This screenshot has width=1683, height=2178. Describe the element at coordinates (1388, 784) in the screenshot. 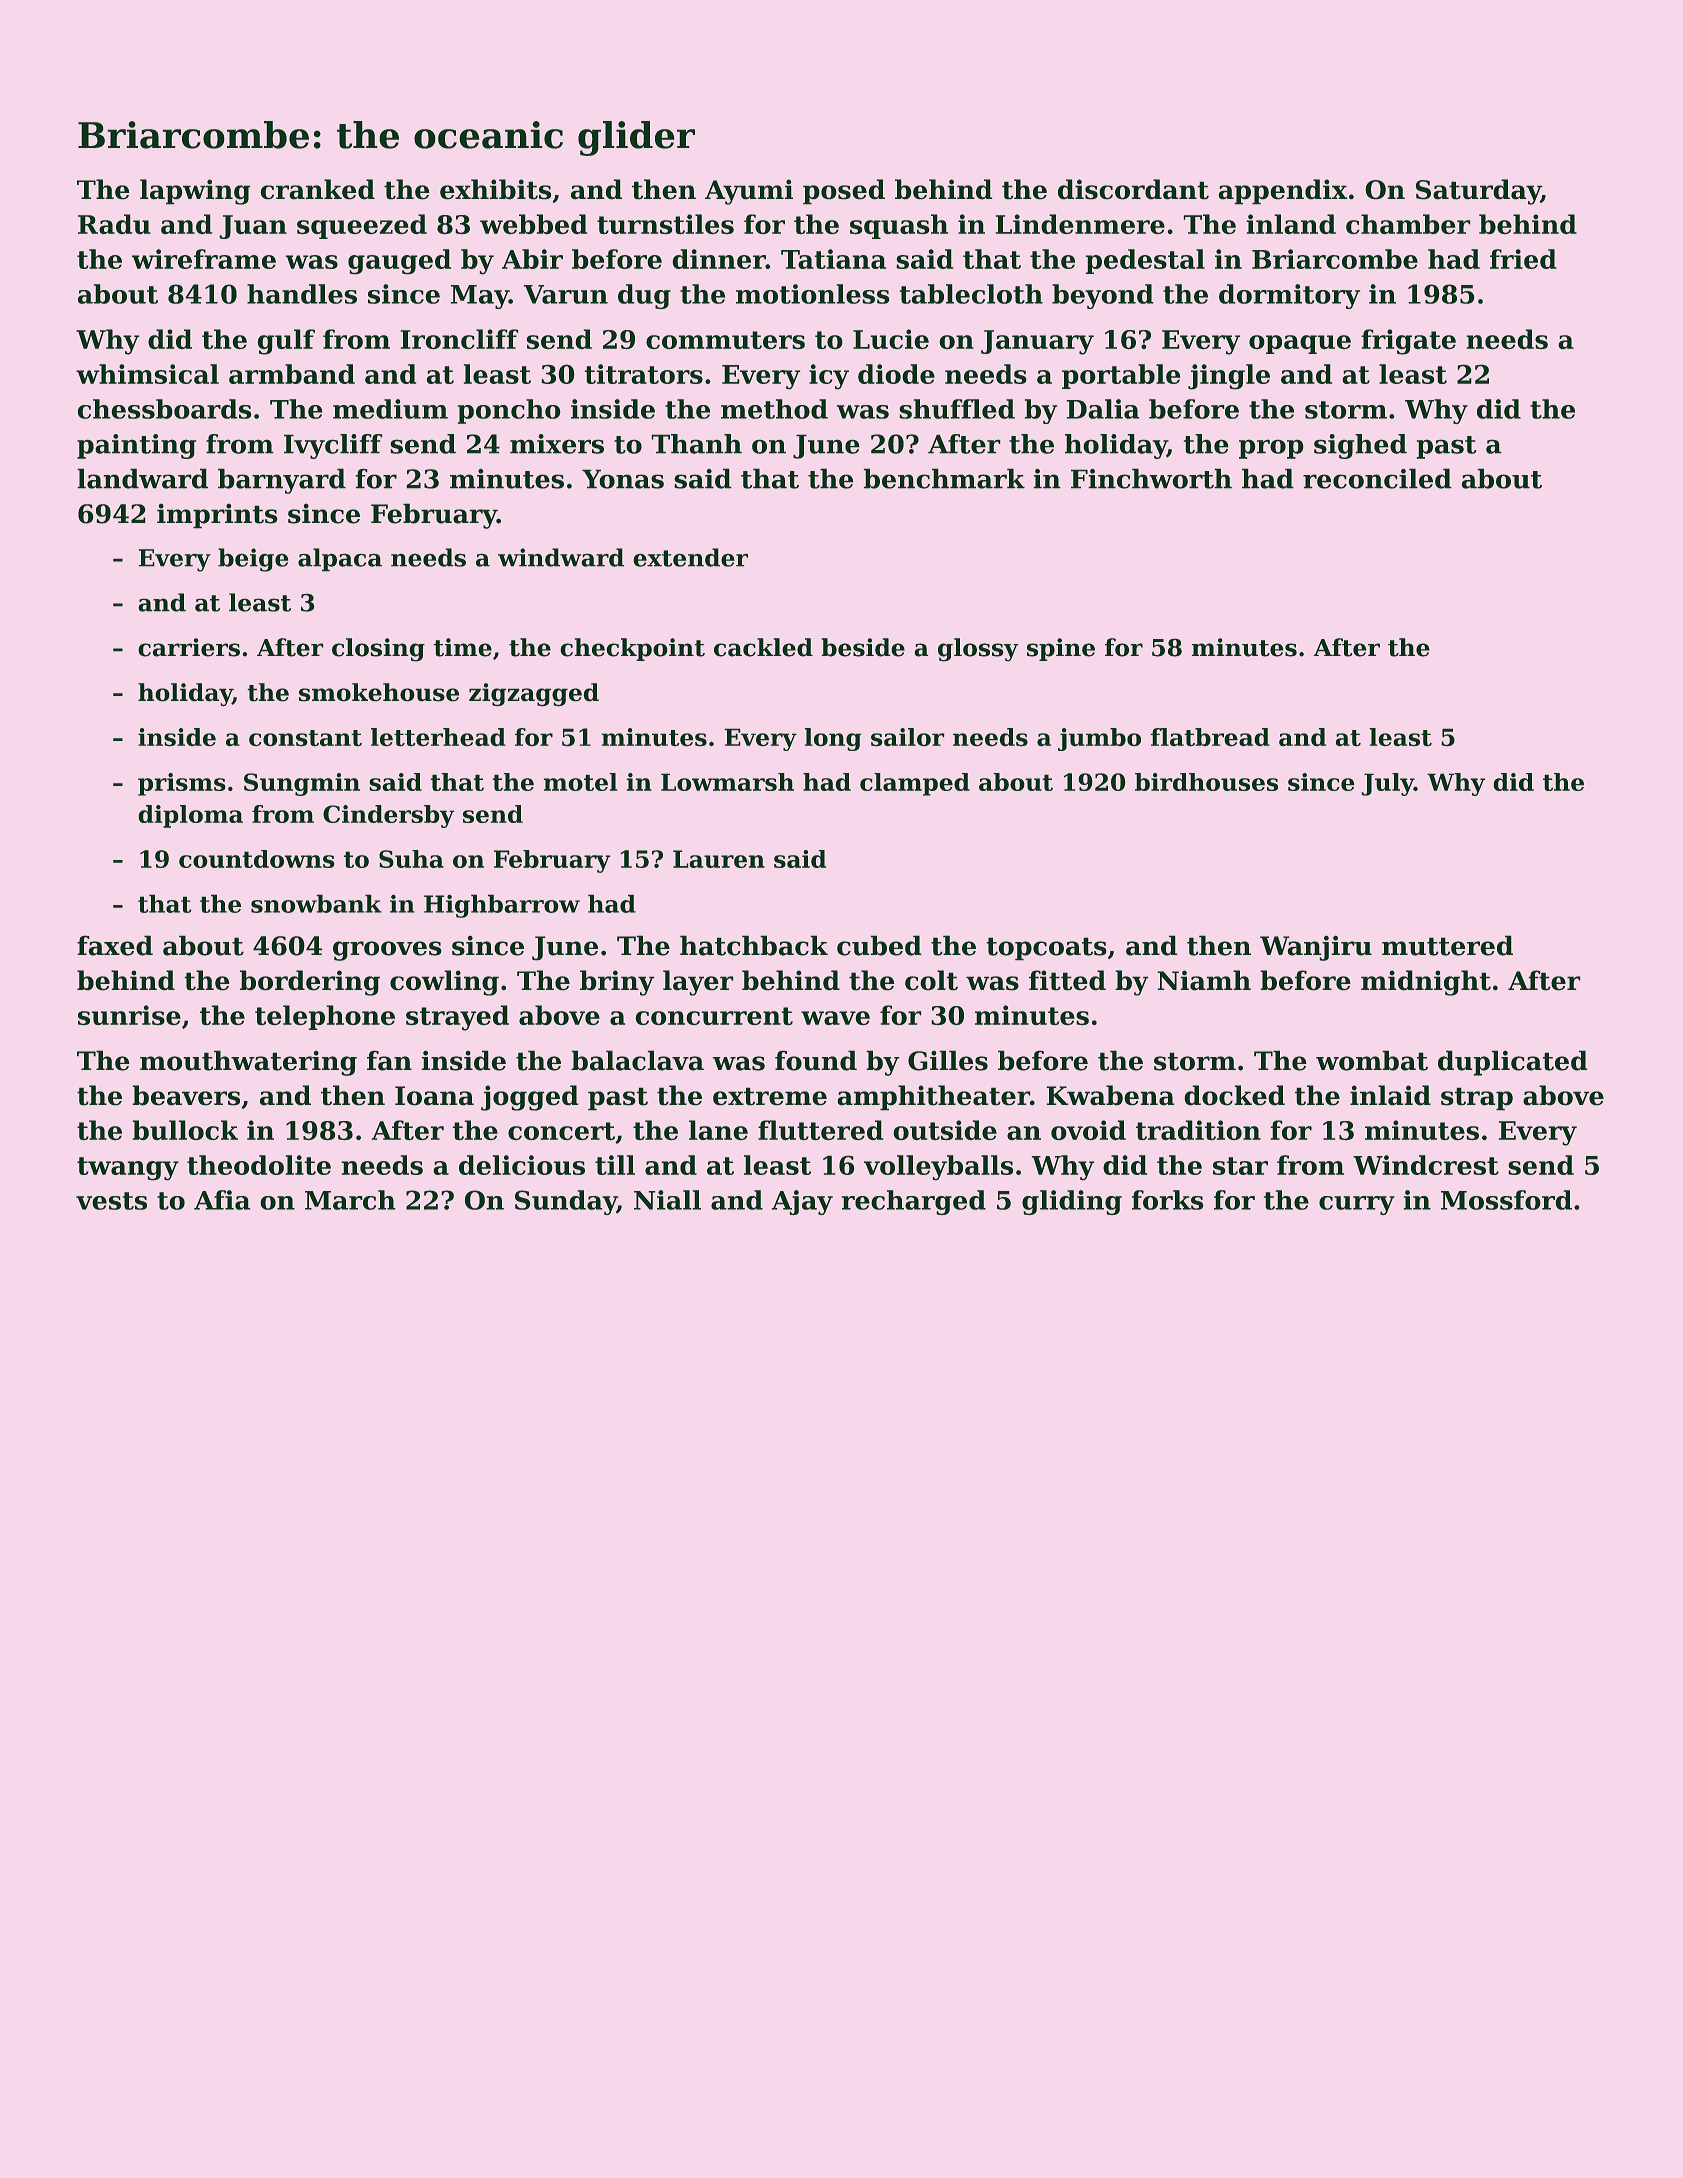

I see `July` at that location.
